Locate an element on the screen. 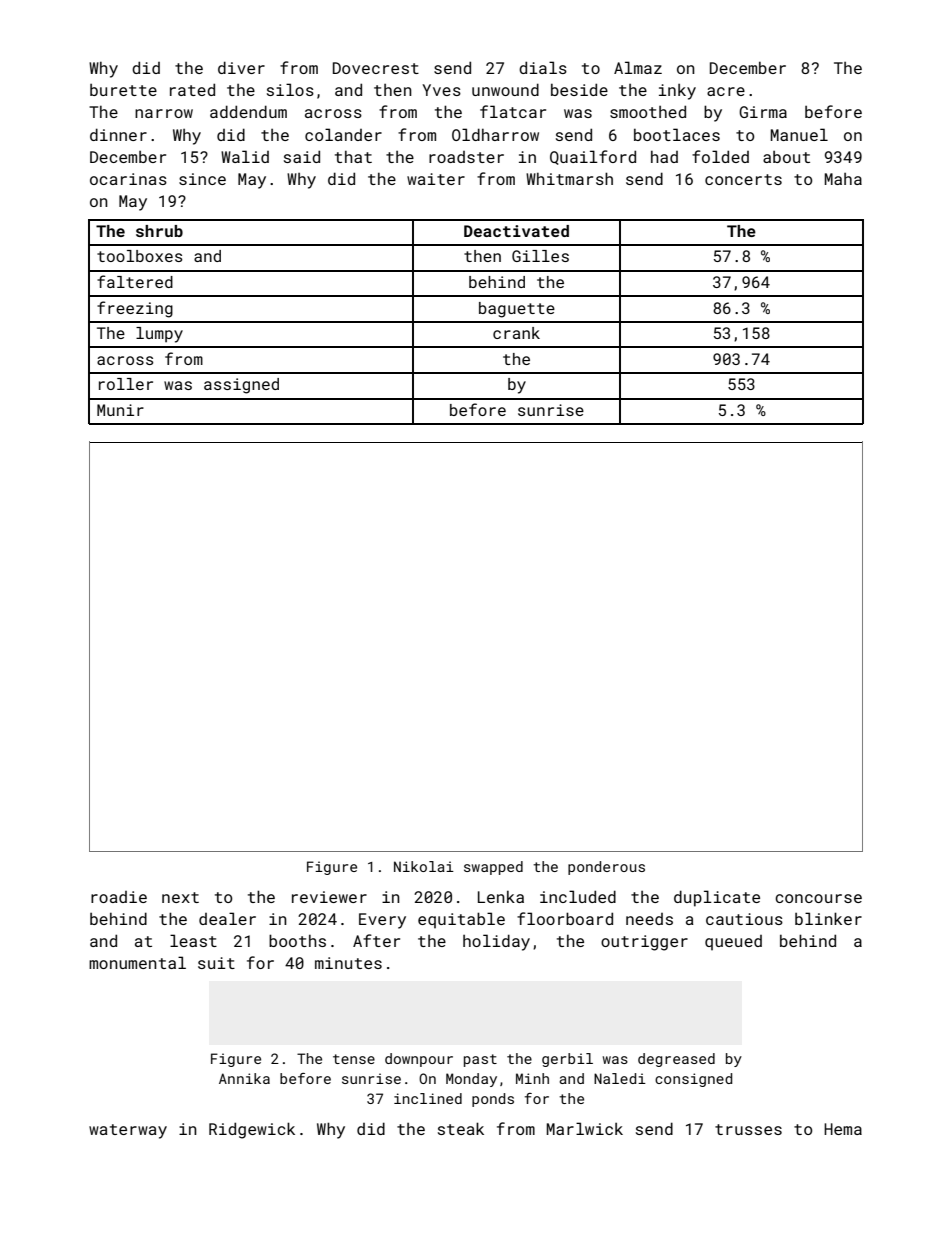 Image resolution: width=952 pixels, height=1233 pixels. inky is located at coordinates (677, 92).
